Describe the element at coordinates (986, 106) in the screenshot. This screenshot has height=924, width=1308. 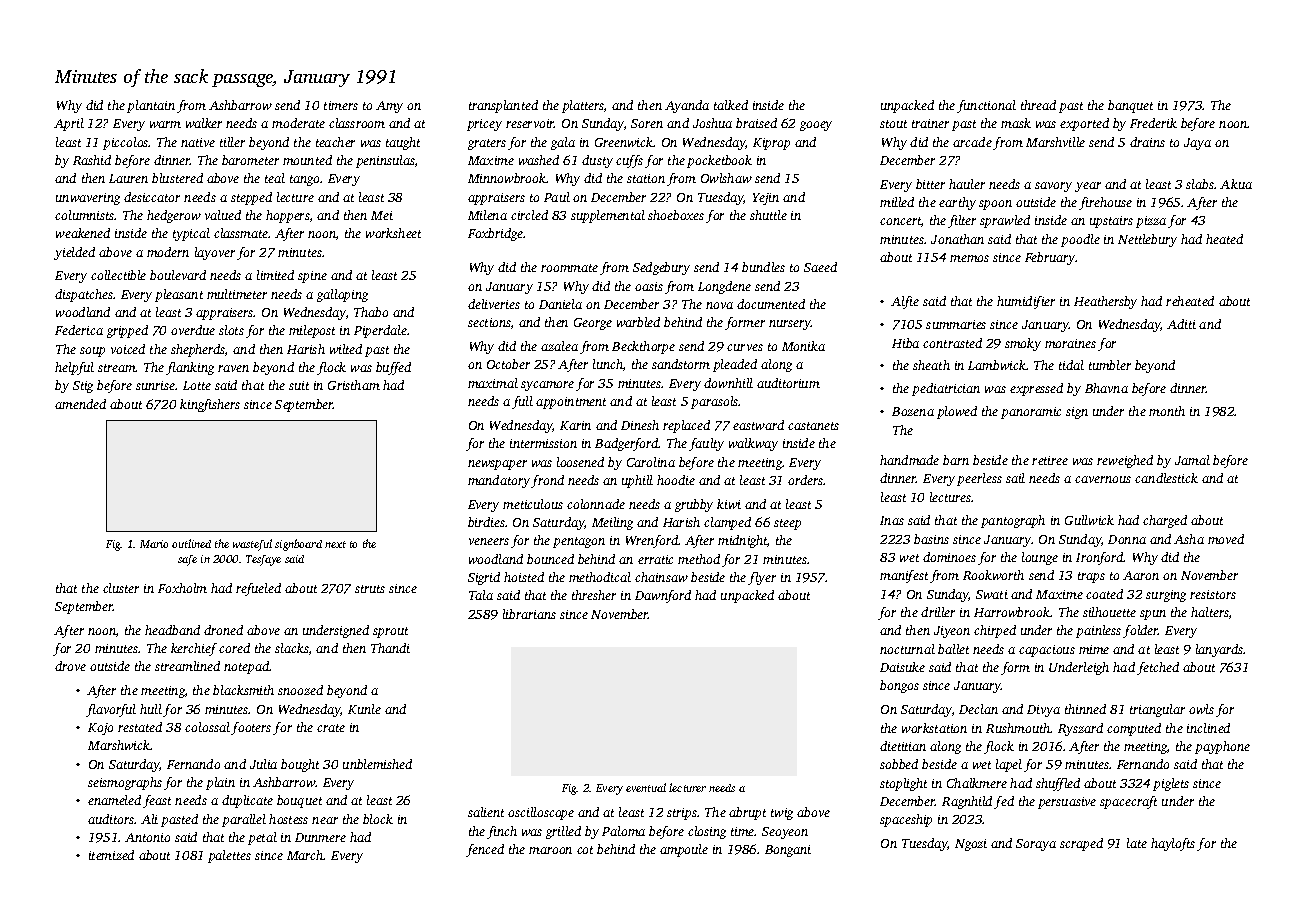
I see `functional` at that location.
